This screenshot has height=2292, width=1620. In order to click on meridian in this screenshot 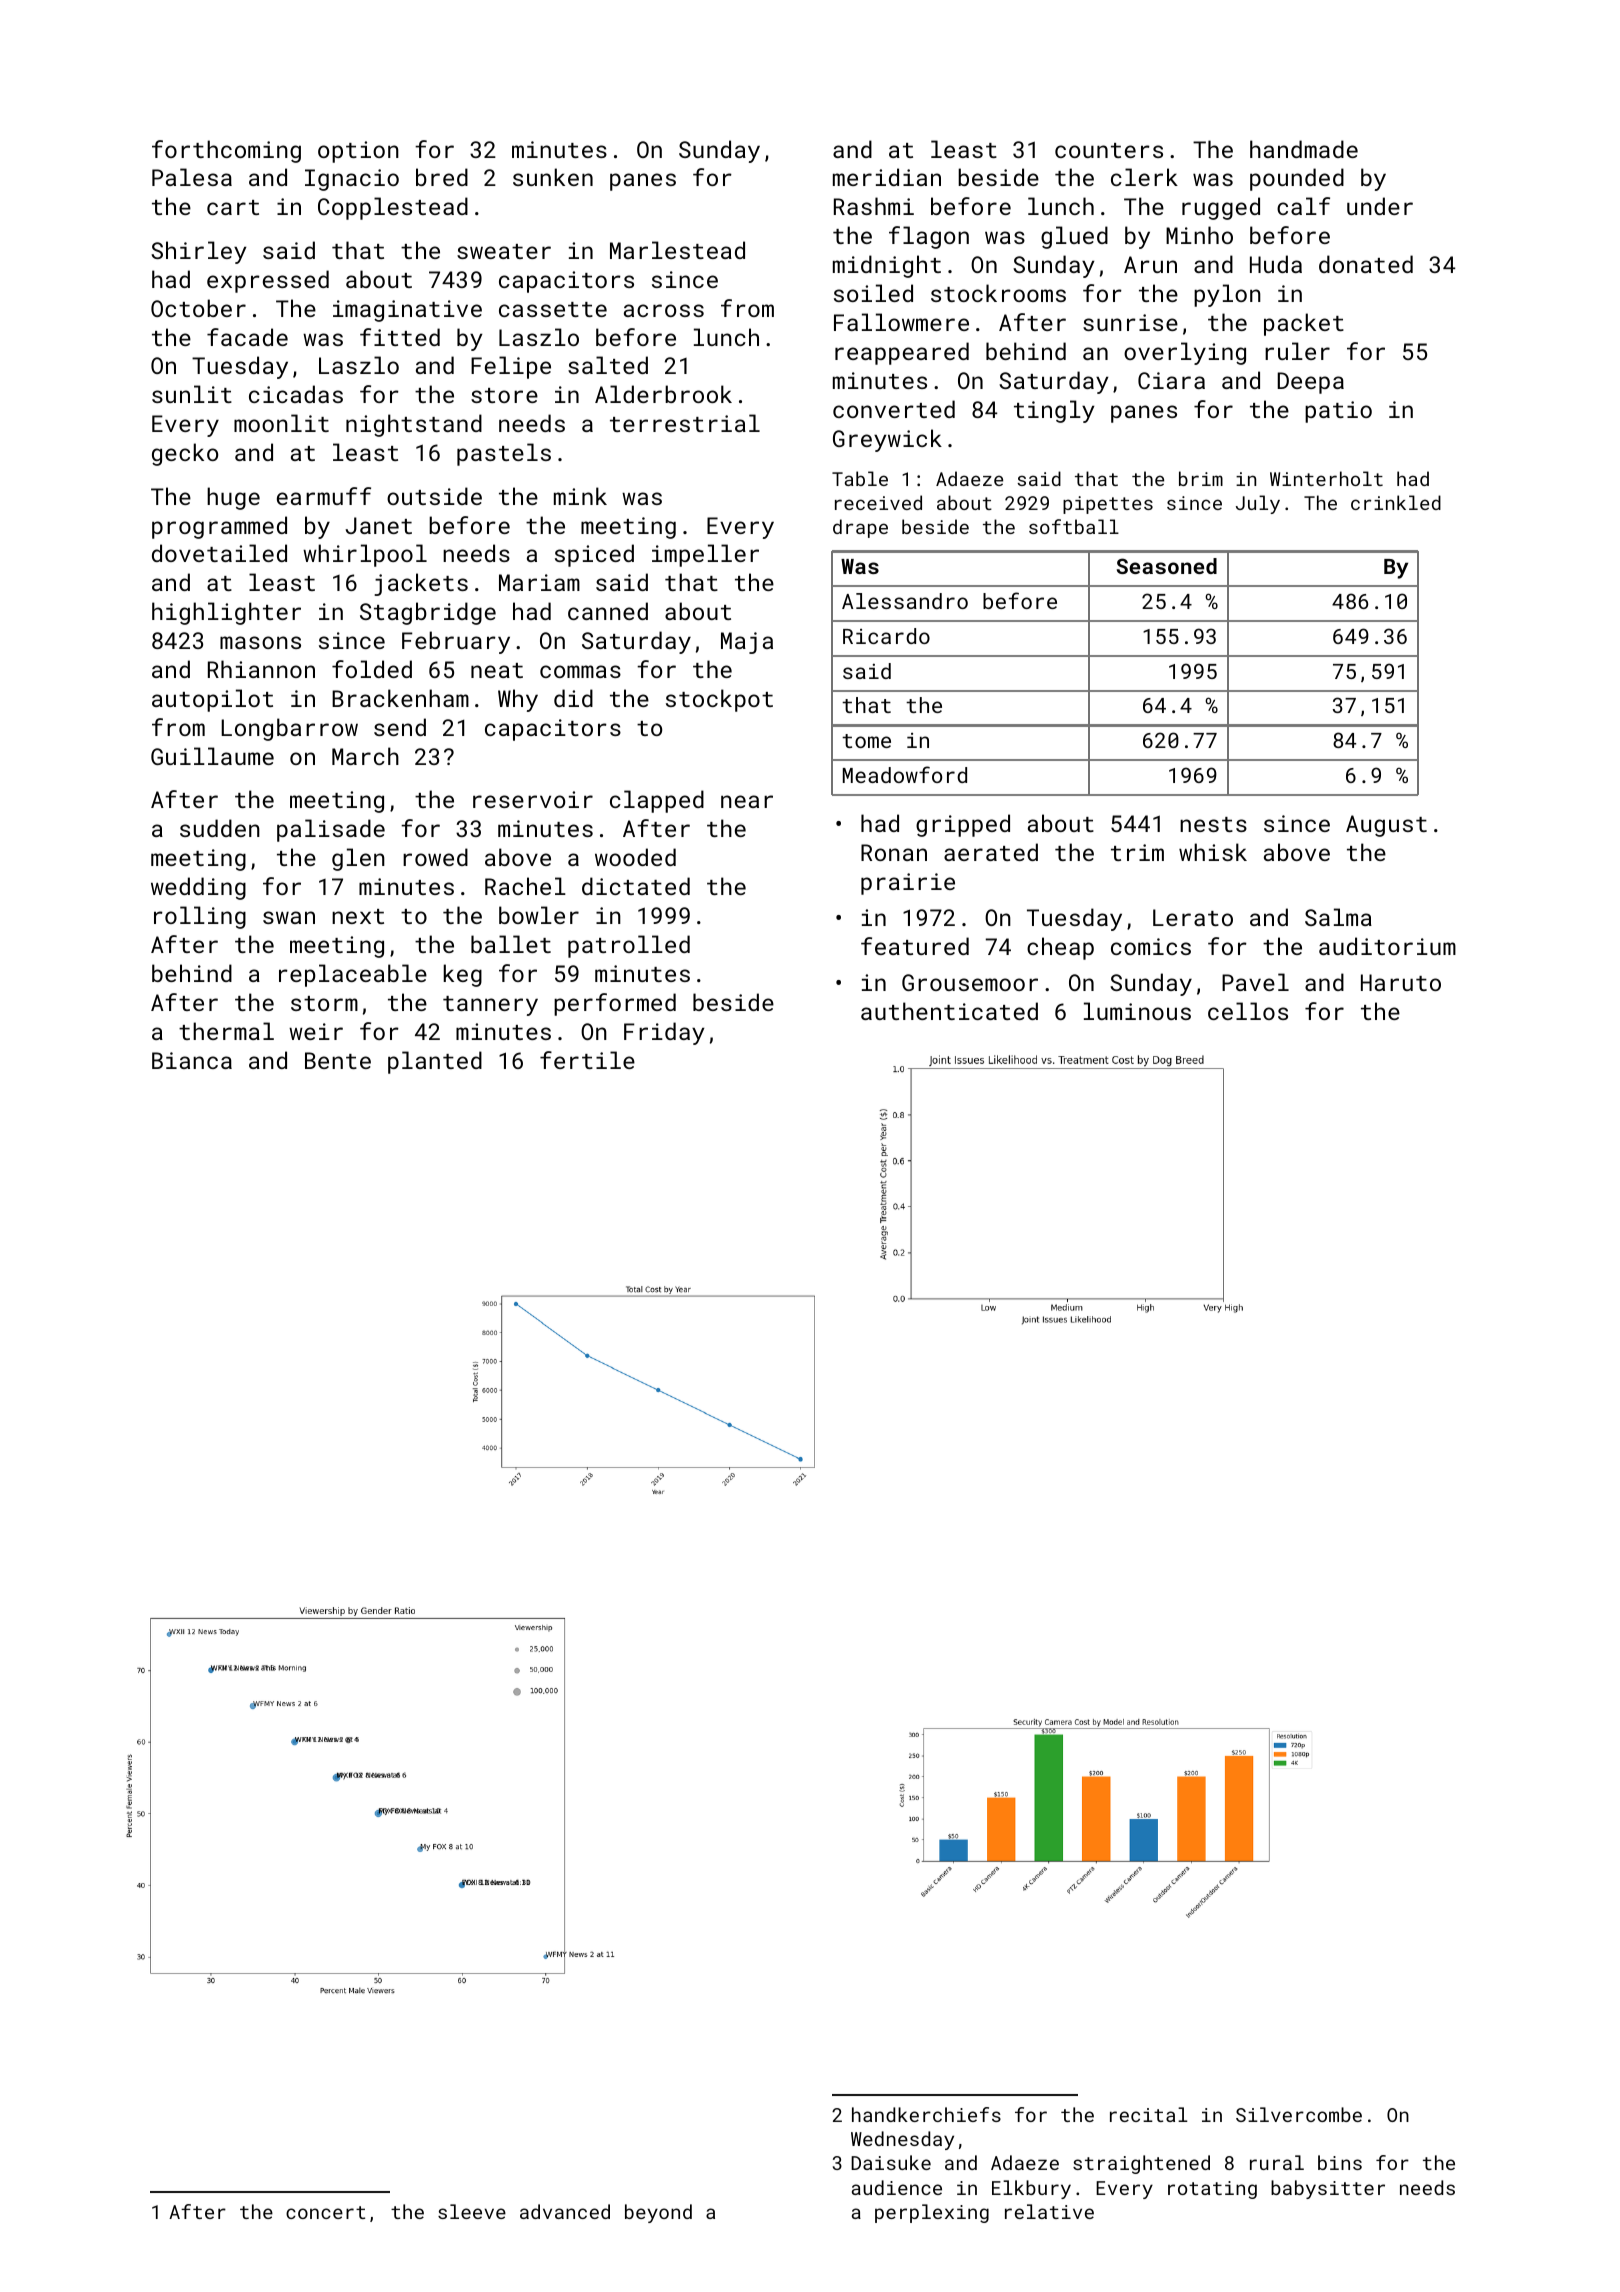, I will do `click(887, 177)`.
